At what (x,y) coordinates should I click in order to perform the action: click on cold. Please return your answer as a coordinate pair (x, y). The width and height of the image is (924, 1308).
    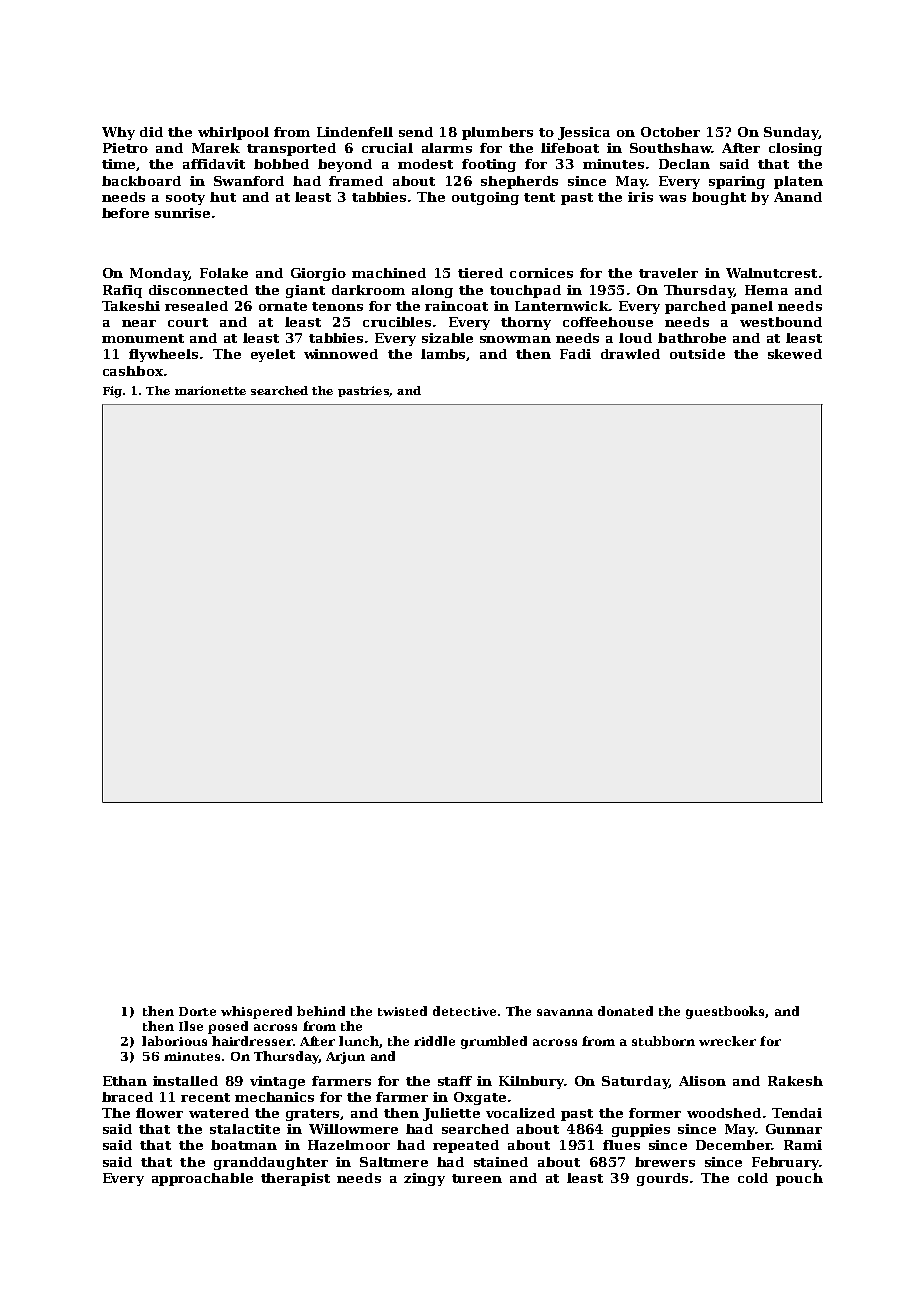
    Looking at the image, I should click on (753, 1178).
